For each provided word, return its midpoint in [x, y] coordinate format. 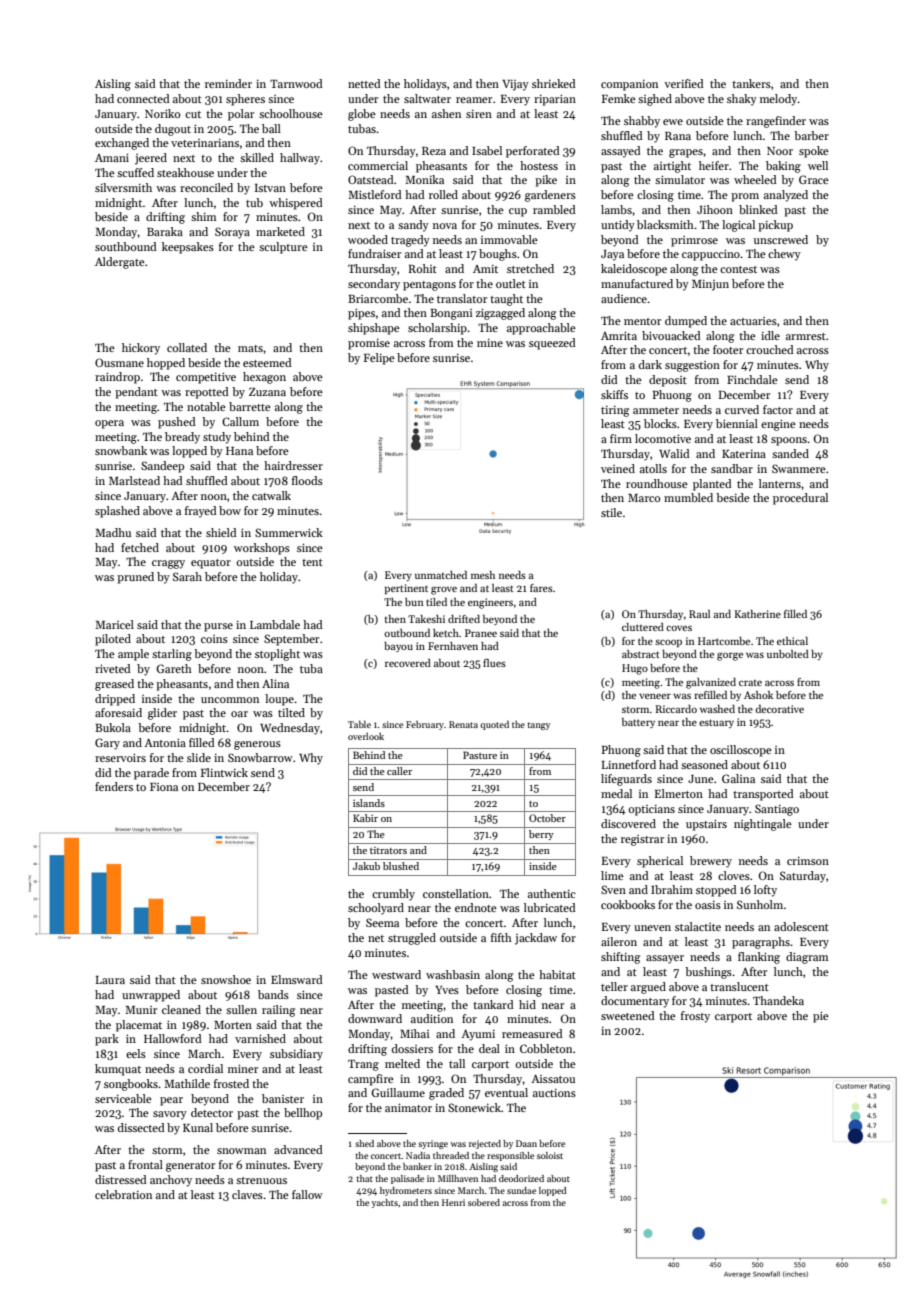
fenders [114, 786]
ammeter [656, 410]
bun [414, 602]
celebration [123, 1194]
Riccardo [676, 709]
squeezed [552, 344]
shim [203, 216]
